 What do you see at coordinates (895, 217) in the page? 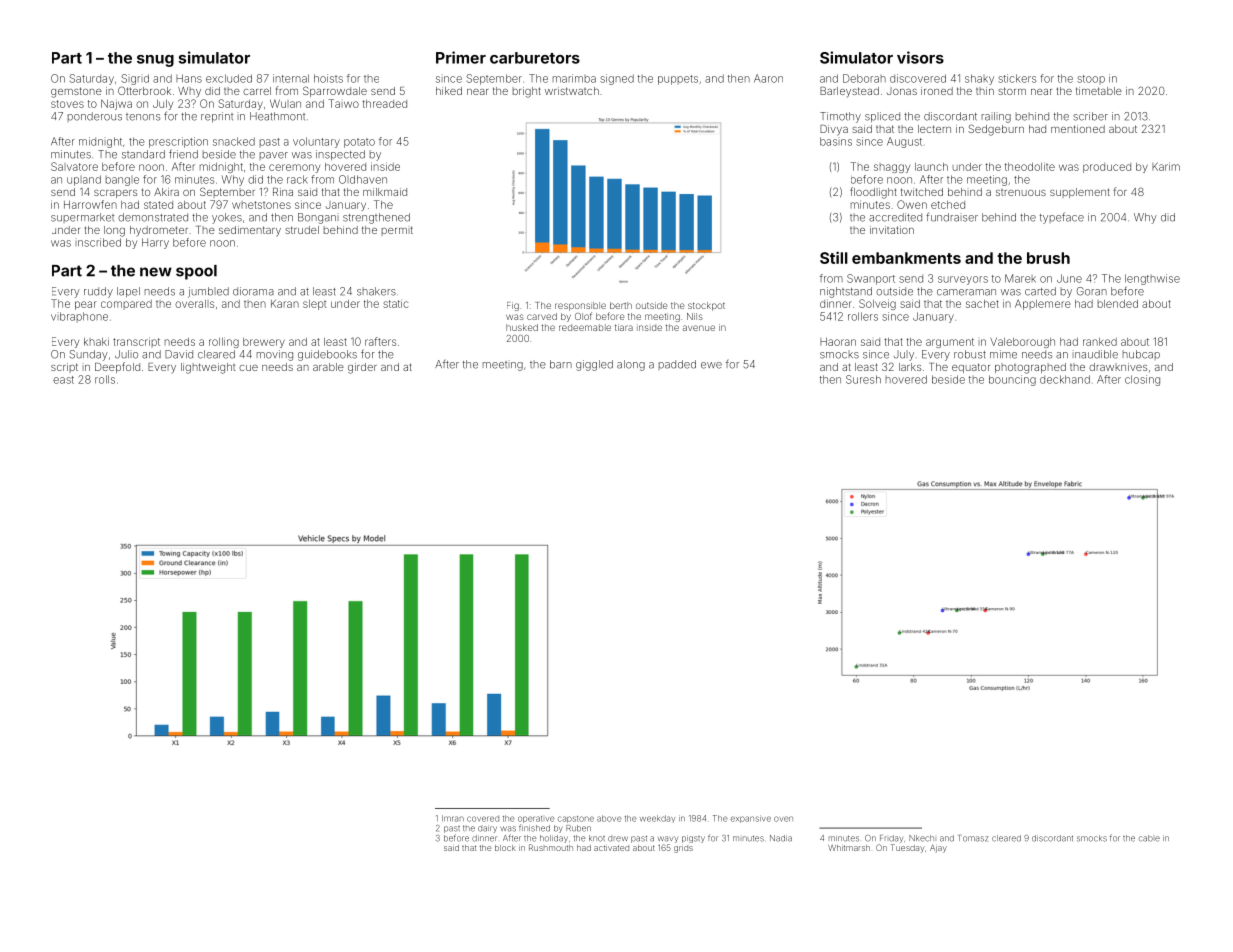
I see `accredited` at bounding box center [895, 217].
